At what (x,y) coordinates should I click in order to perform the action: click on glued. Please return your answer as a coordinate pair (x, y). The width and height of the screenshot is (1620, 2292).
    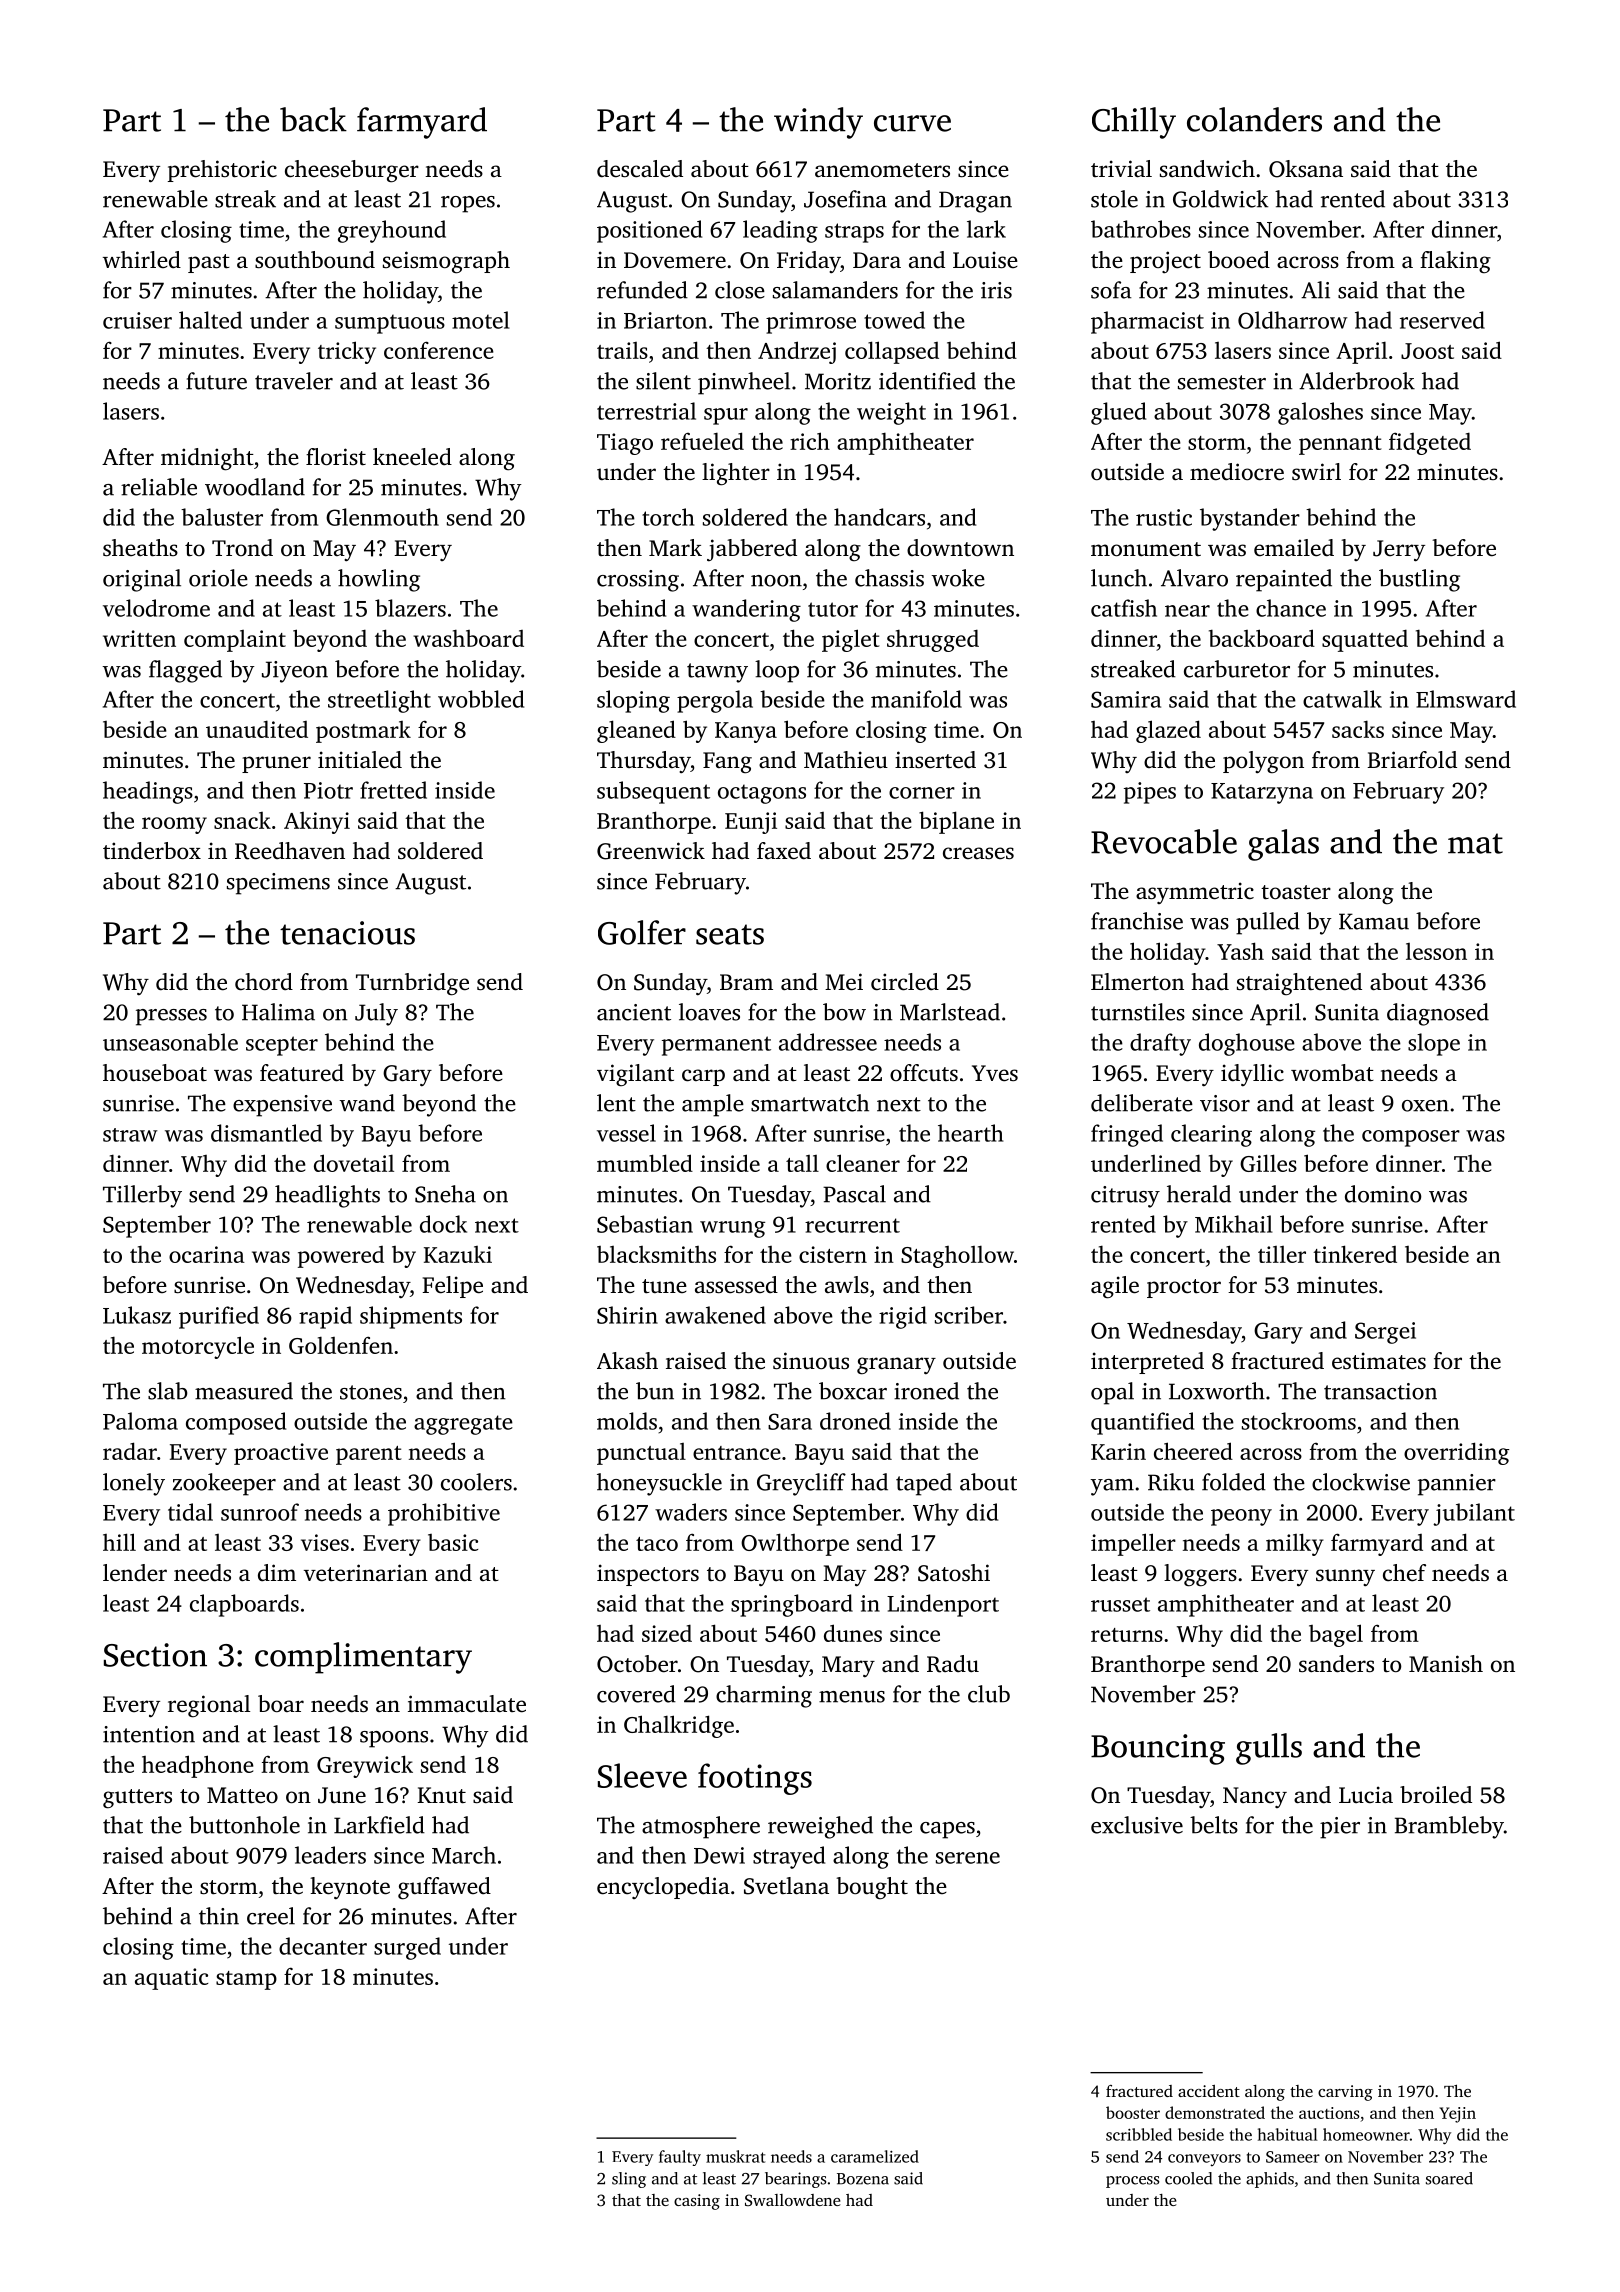
    Looking at the image, I should click on (1118, 413).
